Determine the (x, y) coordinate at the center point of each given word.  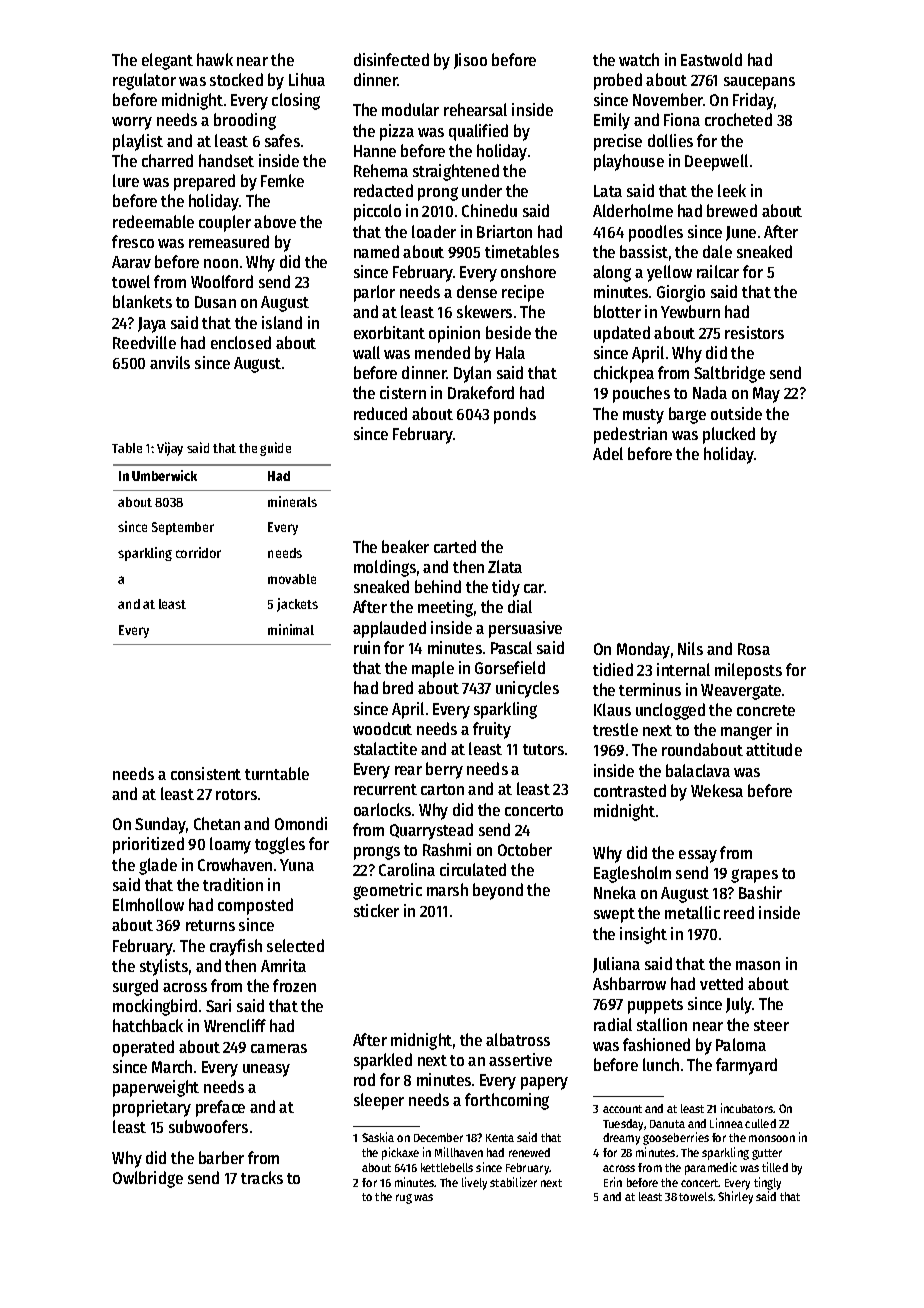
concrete (766, 710)
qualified (478, 132)
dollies (670, 140)
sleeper (379, 1101)
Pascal (511, 647)
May (766, 395)
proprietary (152, 1108)
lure (126, 180)
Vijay (170, 449)
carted (455, 546)
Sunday (160, 825)
